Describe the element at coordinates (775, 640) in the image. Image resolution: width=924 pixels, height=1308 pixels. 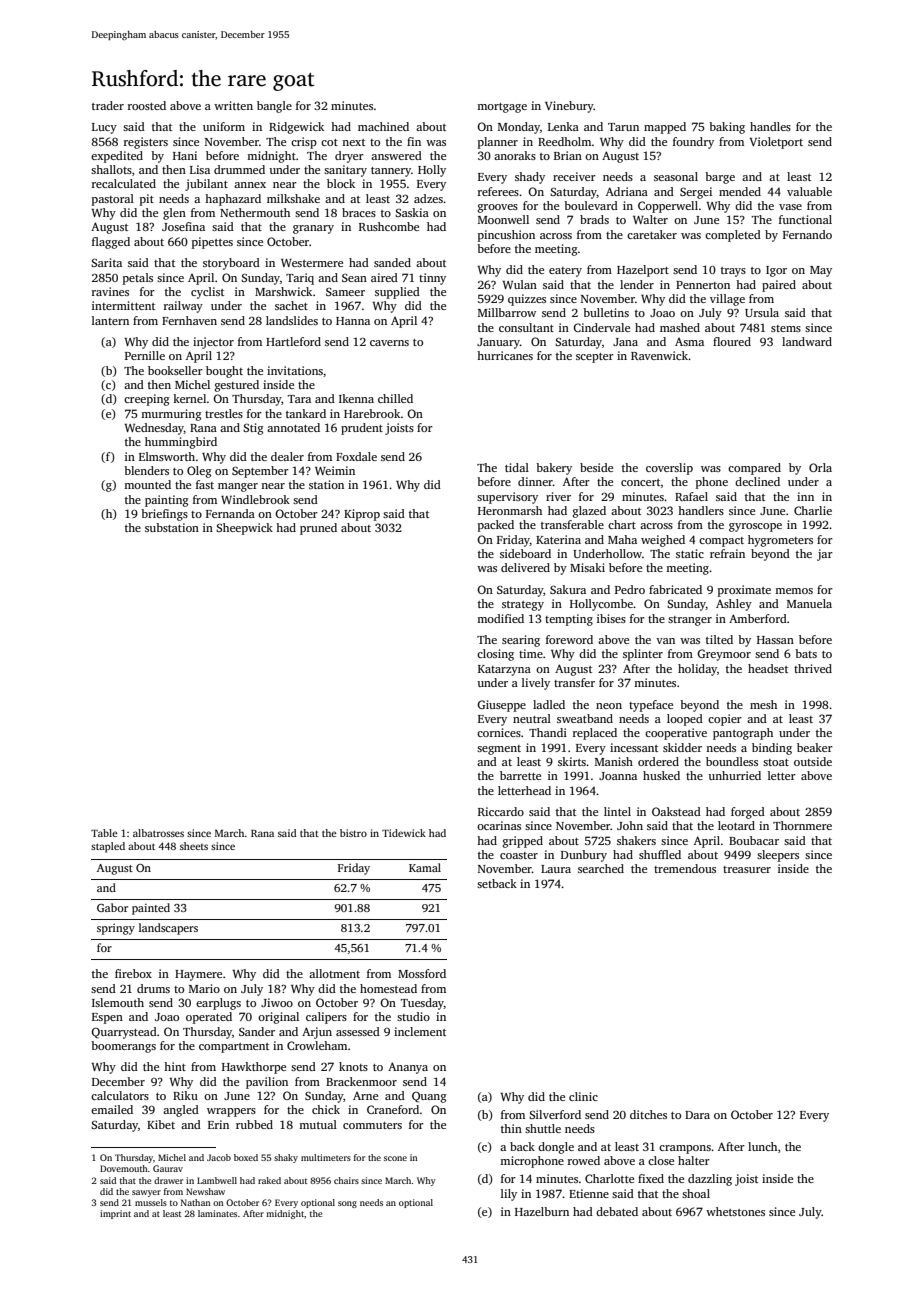
I see `Hassan` at that location.
